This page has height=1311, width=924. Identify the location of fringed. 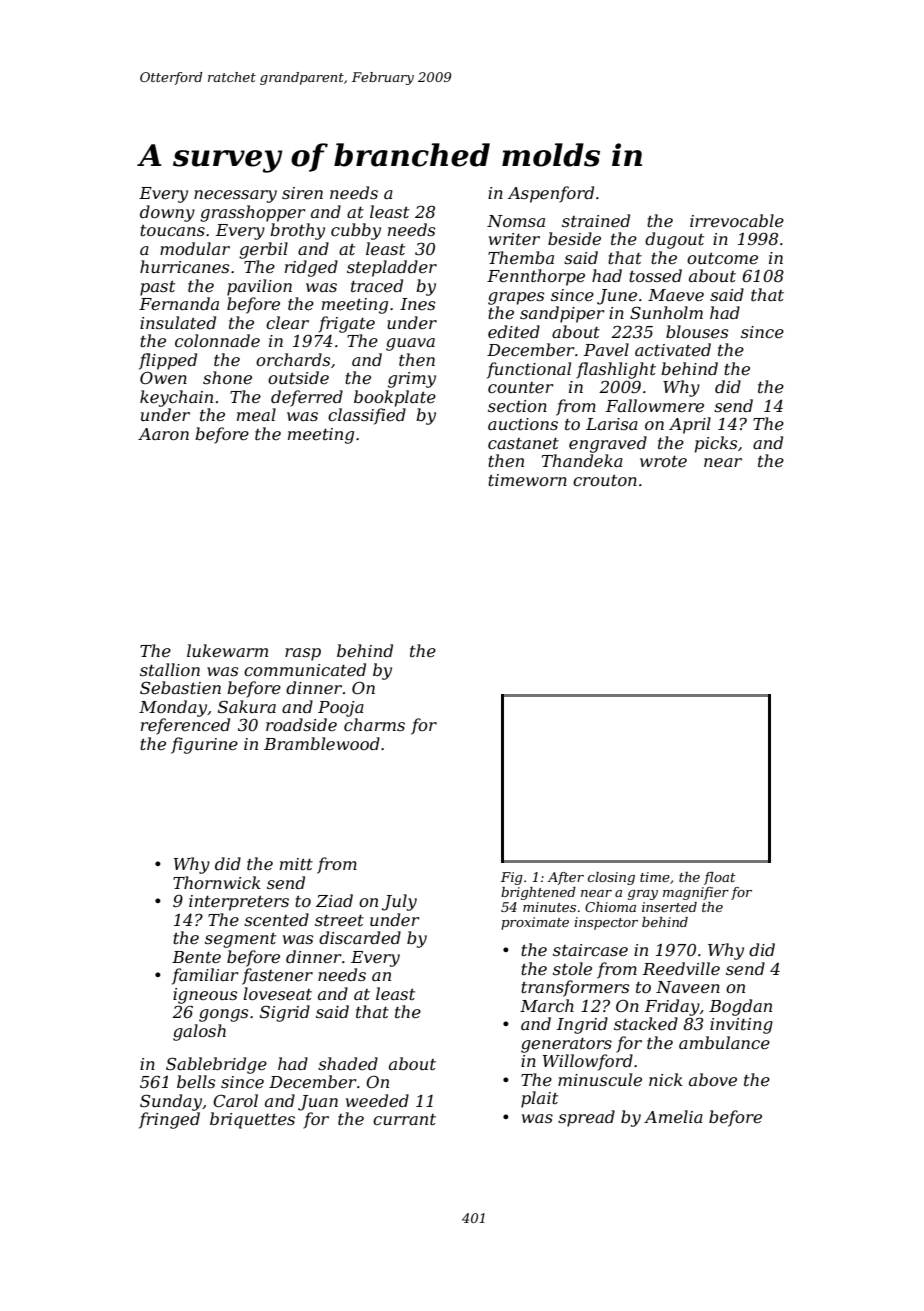
(169, 1120).
